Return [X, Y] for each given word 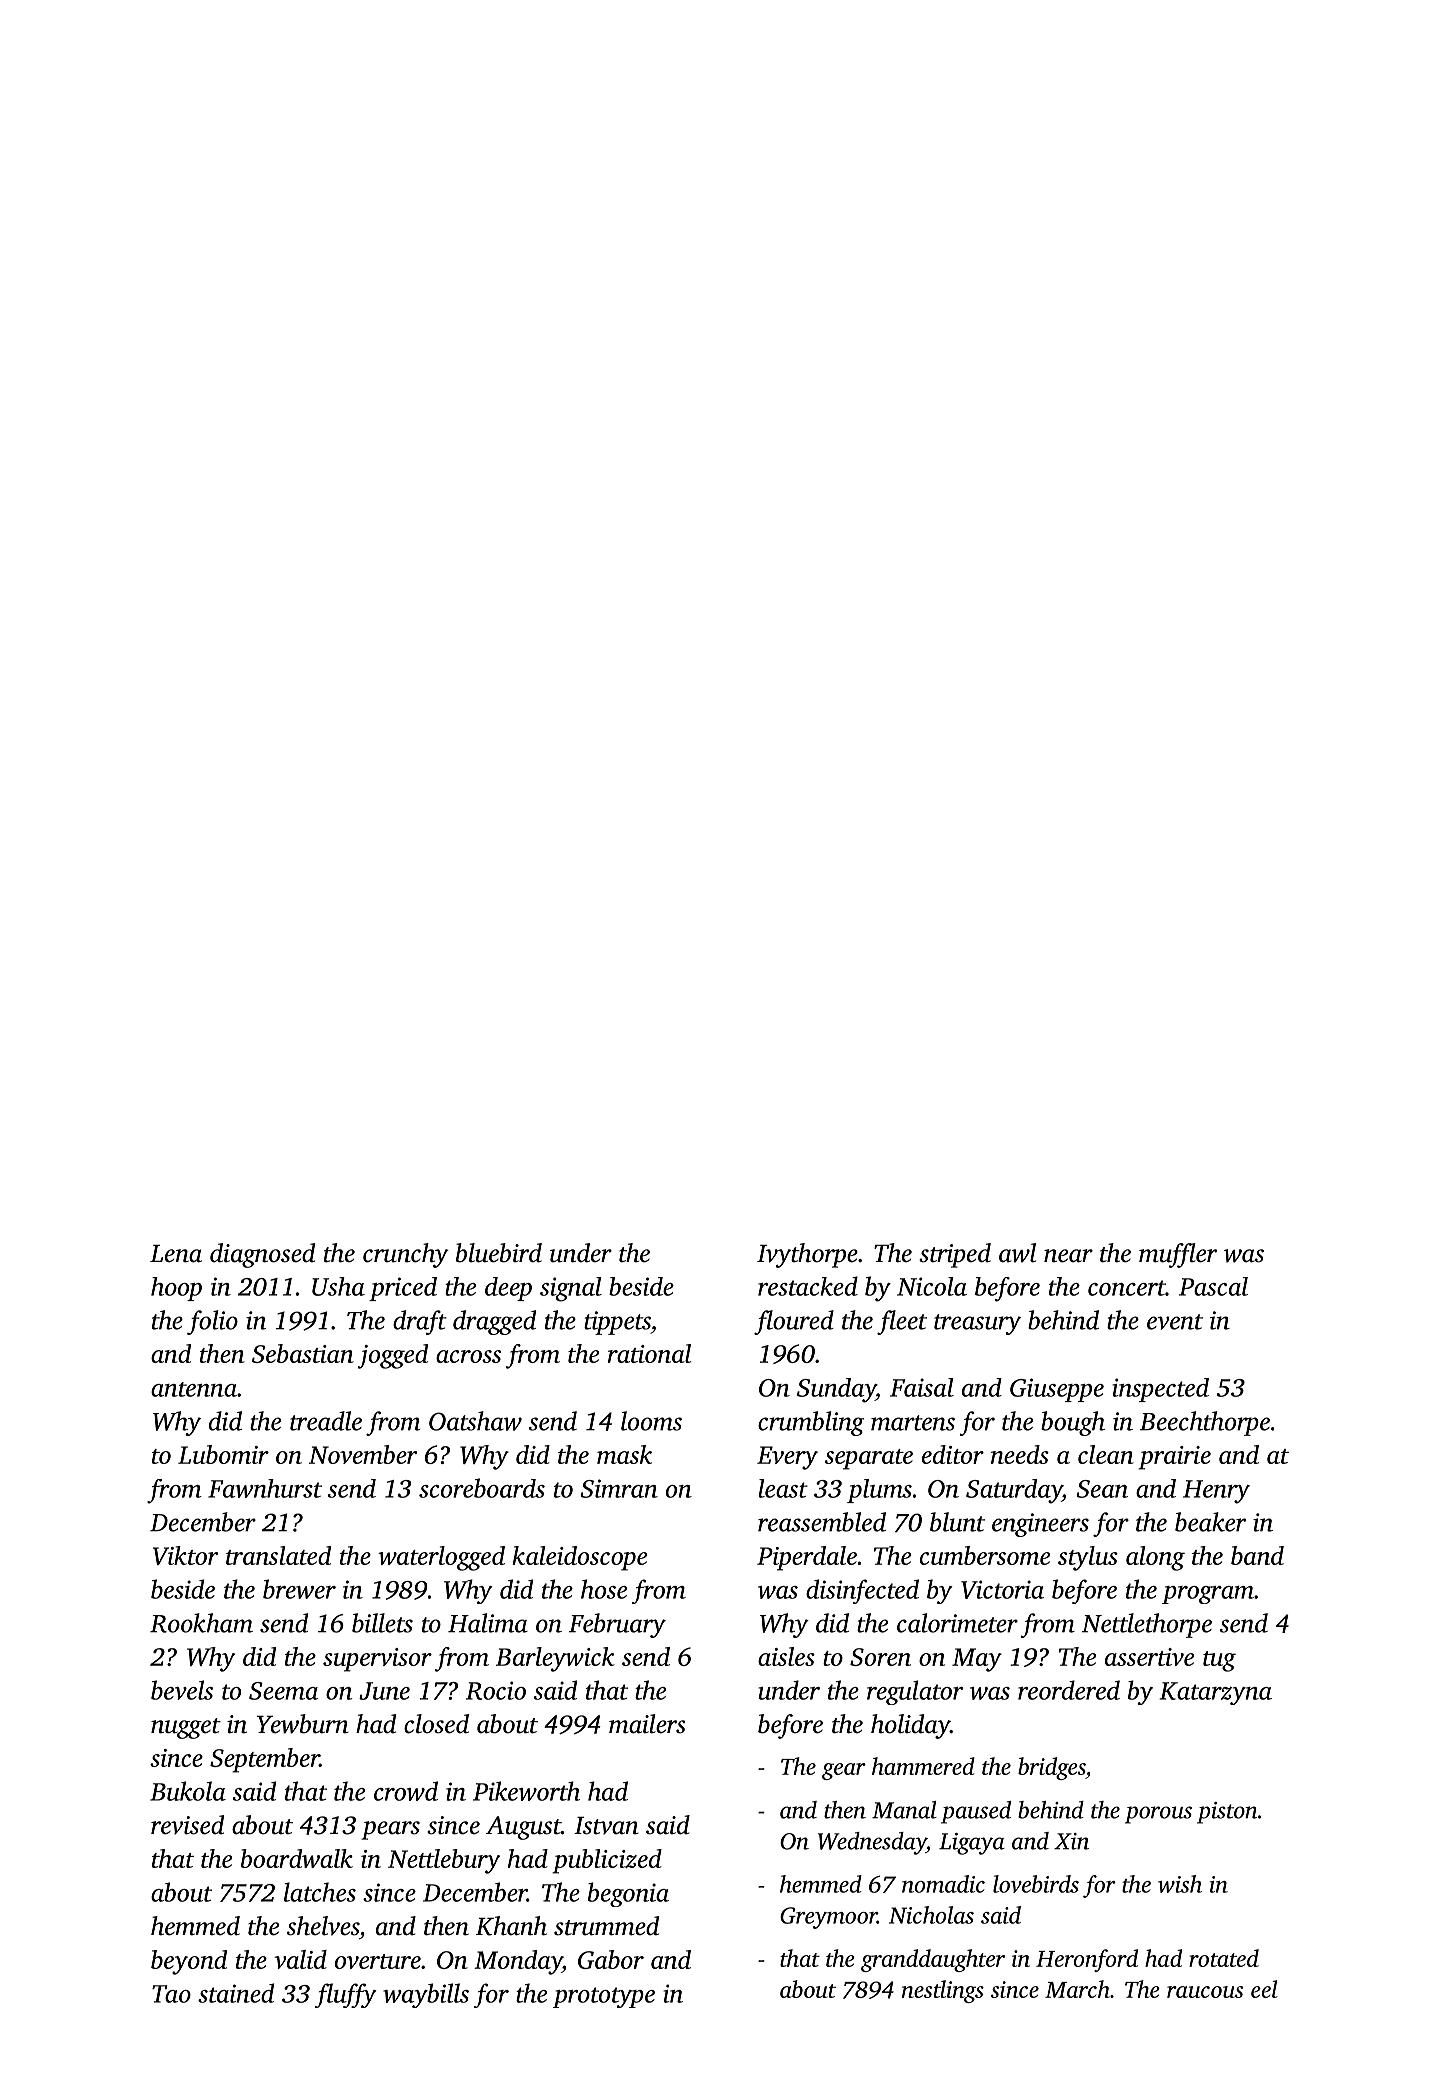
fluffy [346, 1995]
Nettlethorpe [1147, 1625]
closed [436, 1724]
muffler [1178, 1255]
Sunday [836, 1390]
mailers [647, 1724]
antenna [194, 1389]
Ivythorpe [807, 1255]
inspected [1160, 1390]
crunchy [406, 1255]
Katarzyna [1216, 1693]
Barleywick [555, 1659]
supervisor [377, 1660]
